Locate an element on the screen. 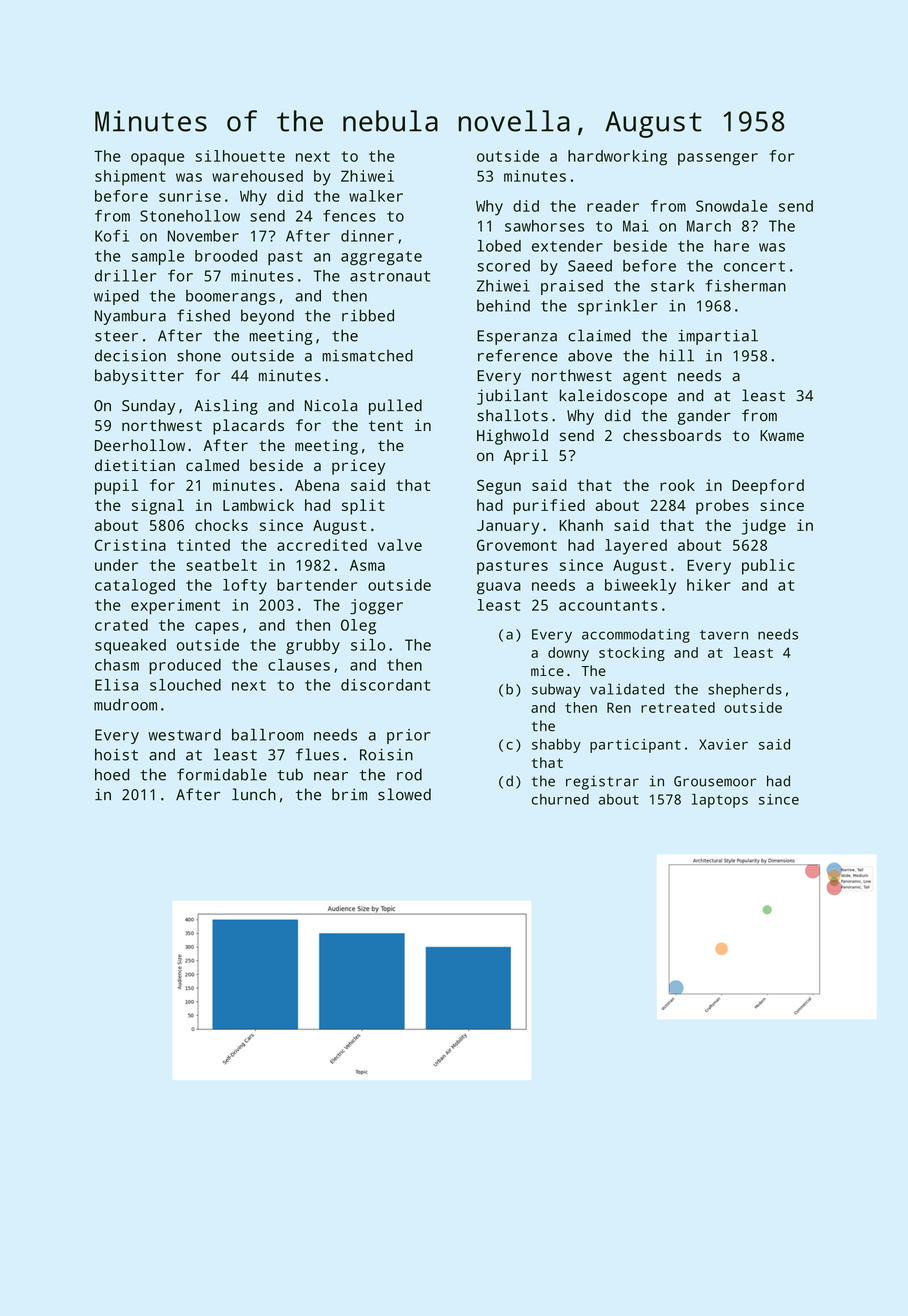 The width and height of the screenshot is (908, 1316). tent is located at coordinates (386, 426).
